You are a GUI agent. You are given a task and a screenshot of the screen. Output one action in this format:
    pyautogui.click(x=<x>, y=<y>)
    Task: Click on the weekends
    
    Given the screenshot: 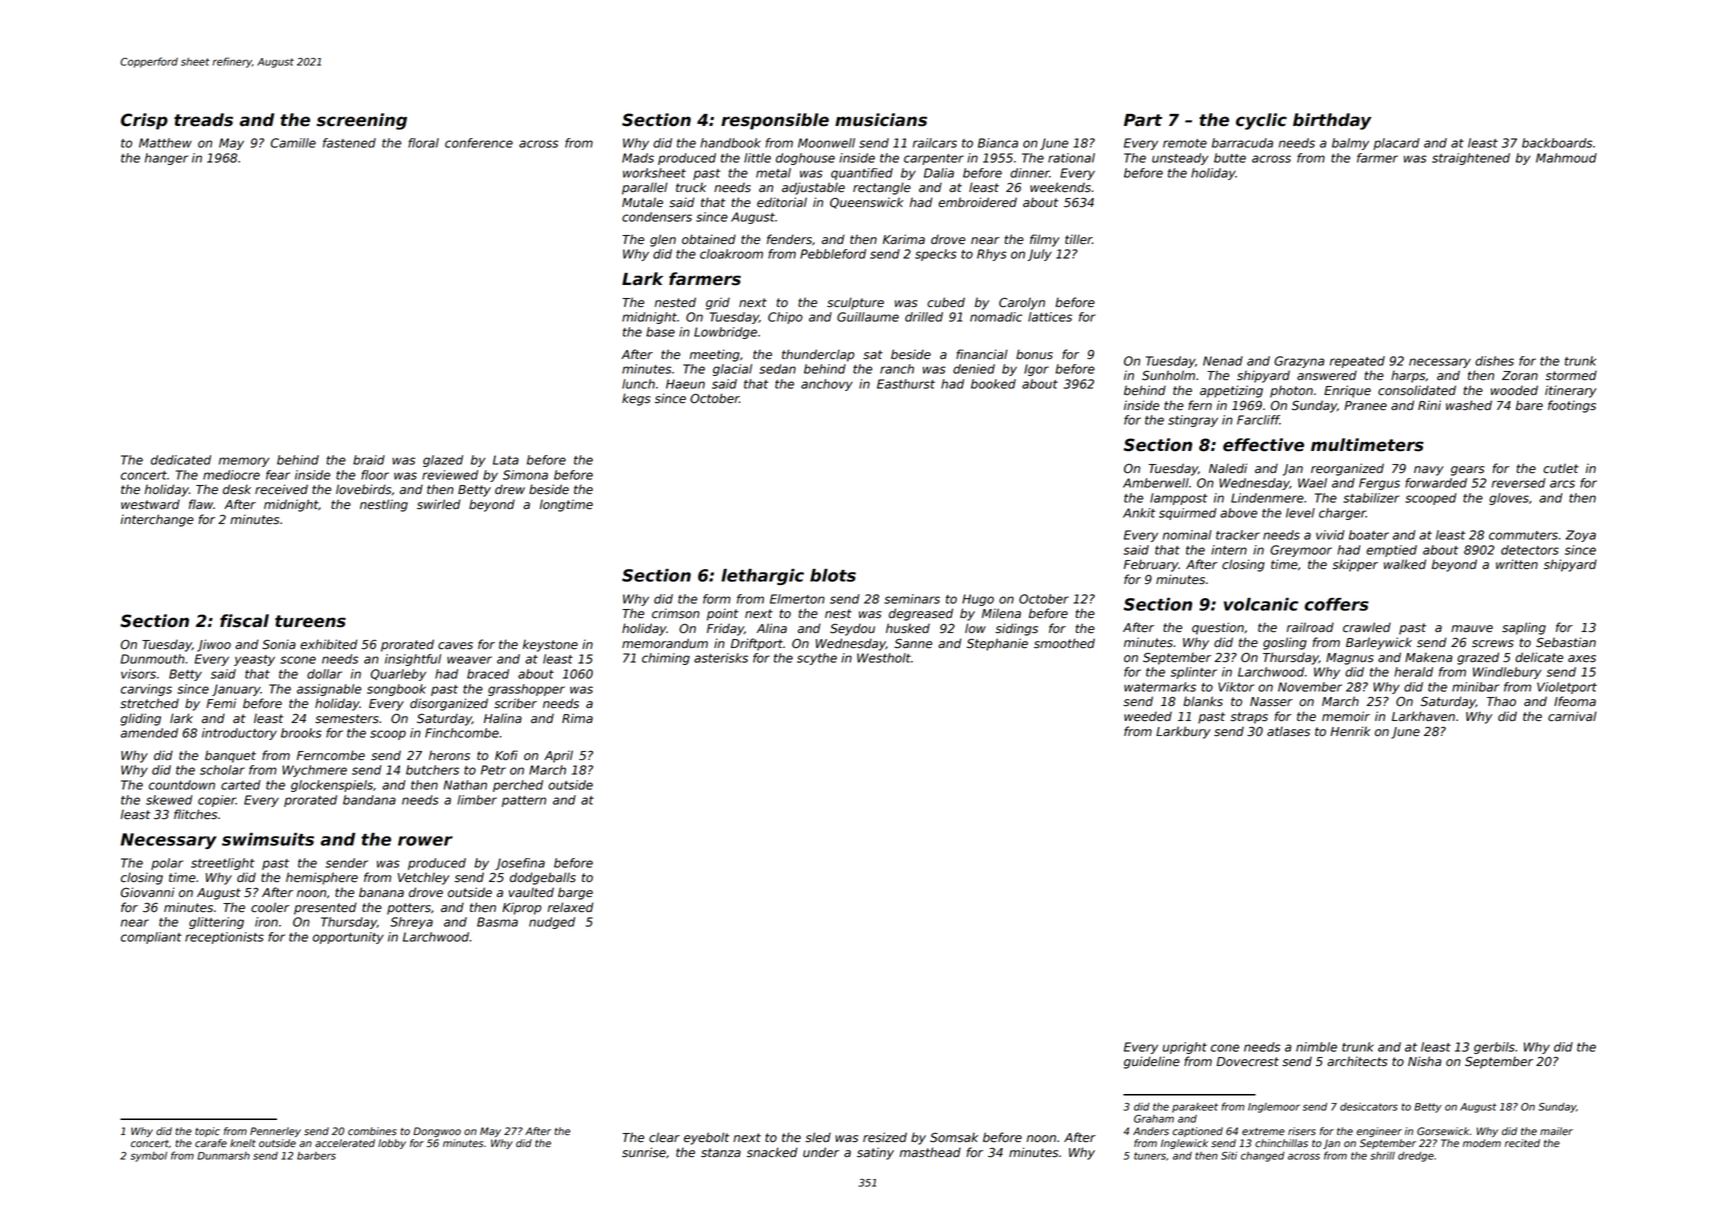 What is the action you would take?
    pyautogui.click(x=1060, y=187)
